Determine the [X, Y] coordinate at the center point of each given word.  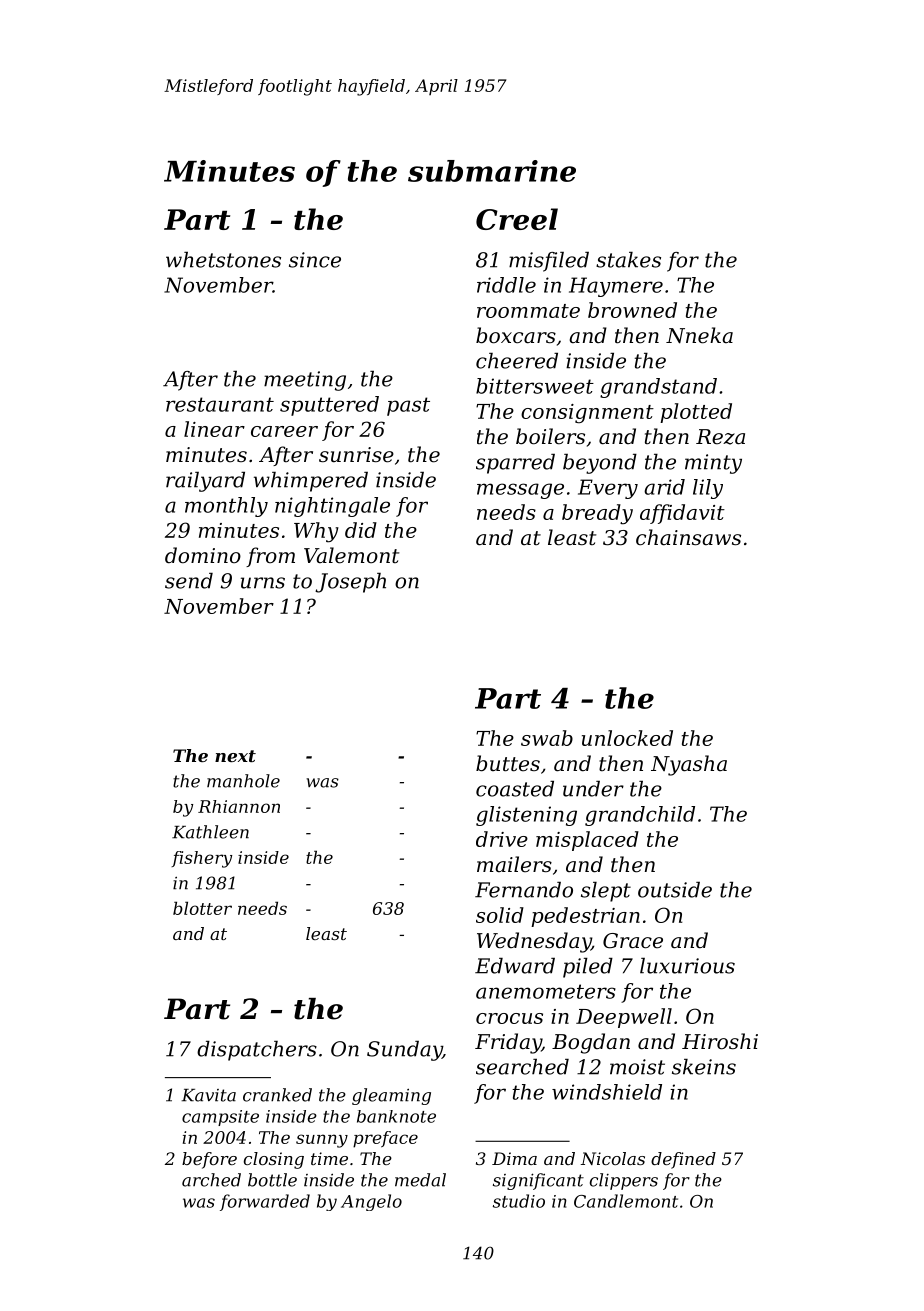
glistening [526, 816]
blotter [202, 908]
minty [713, 464]
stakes [628, 260]
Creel [517, 219]
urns [263, 583]
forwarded [265, 1202]
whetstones [223, 260]
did [361, 530]
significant [538, 1181]
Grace [633, 941]
